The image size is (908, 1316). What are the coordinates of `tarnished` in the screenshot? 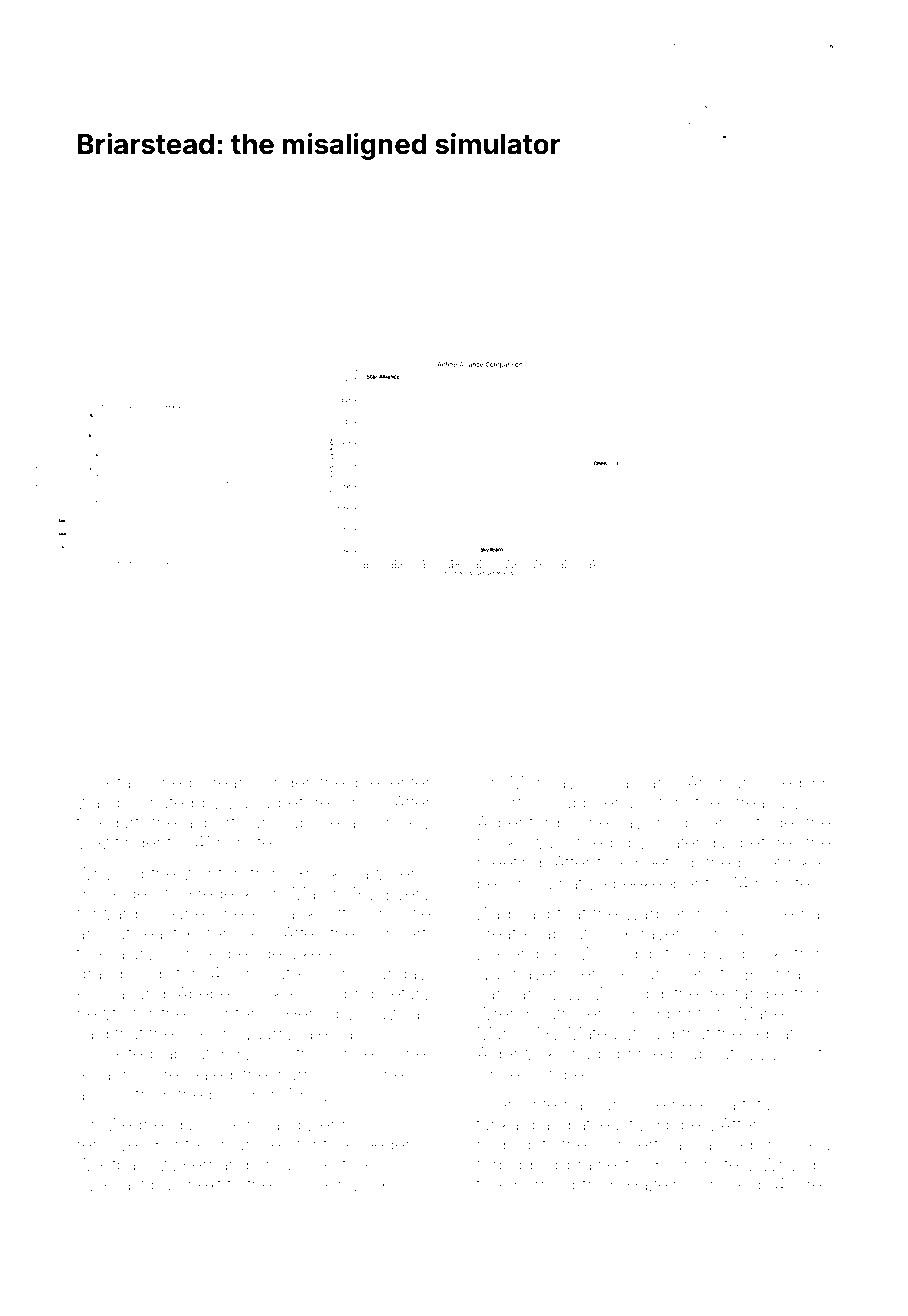 It's located at (154, 782).
